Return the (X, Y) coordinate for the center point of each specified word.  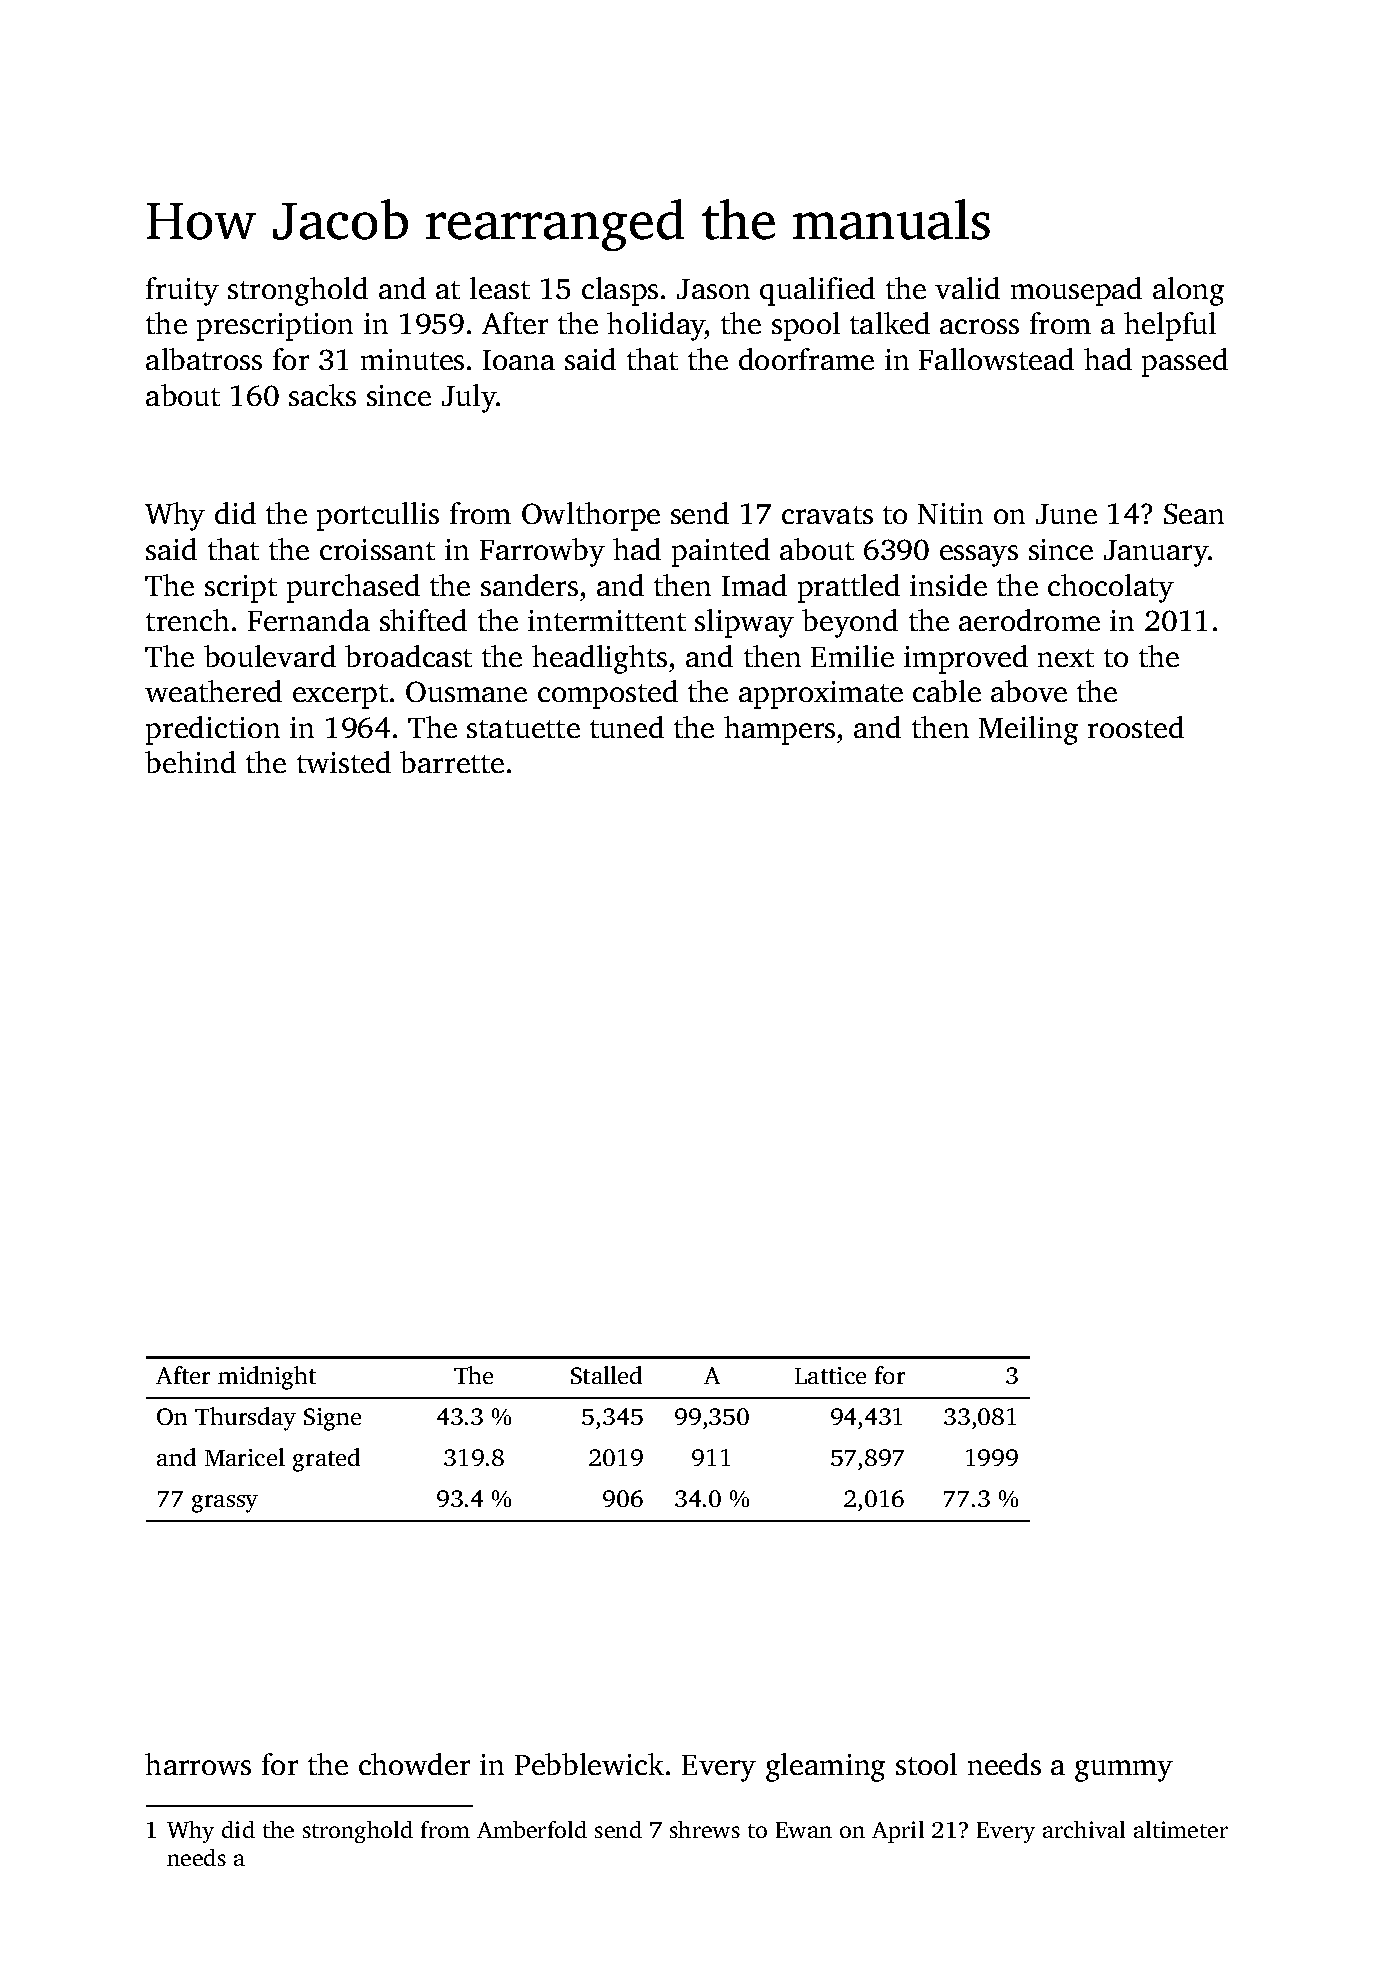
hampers (779, 730)
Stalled (606, 1375)
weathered (213, 691)
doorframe (806, 359)
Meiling (1028, 730)
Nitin (950, 513)
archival (1084, 1829)
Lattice (830, 1375)
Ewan (804, 1830)
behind (190, 762)
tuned (627, 727)
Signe (332, 1419)
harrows (198, 1764)
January (1156, 553)
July (469, 398)
